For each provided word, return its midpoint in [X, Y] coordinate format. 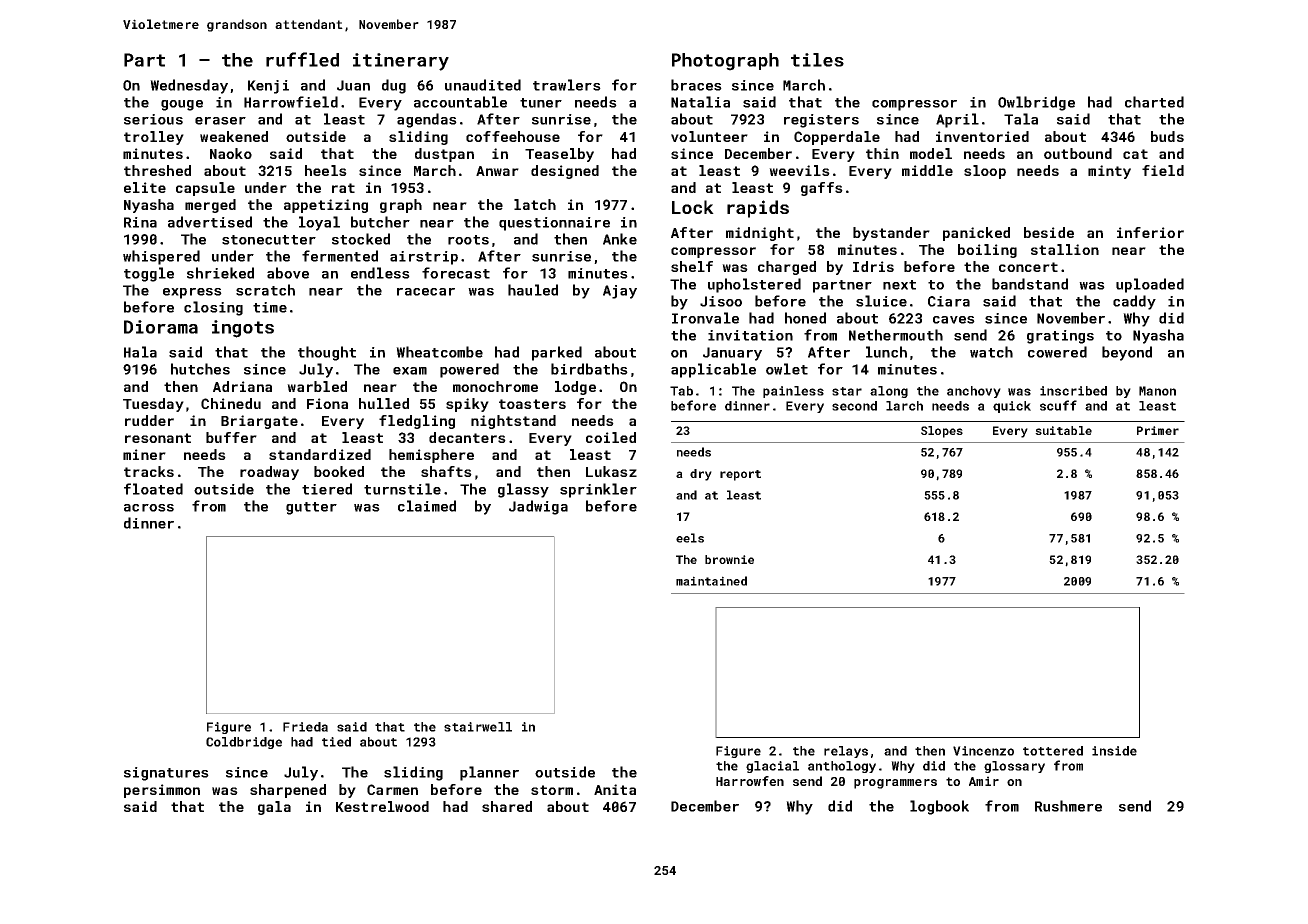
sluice [881, 301]
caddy [1134, 302]
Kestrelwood [382, 806]
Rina [140, 222]
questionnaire [554, 224]
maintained [711, 581]
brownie [729, 559]
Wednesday [189, 86]
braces [696, 85]
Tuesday [153, 405]
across [149, 508]
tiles [817, 60]
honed [805, 318]
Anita [615, 789]
